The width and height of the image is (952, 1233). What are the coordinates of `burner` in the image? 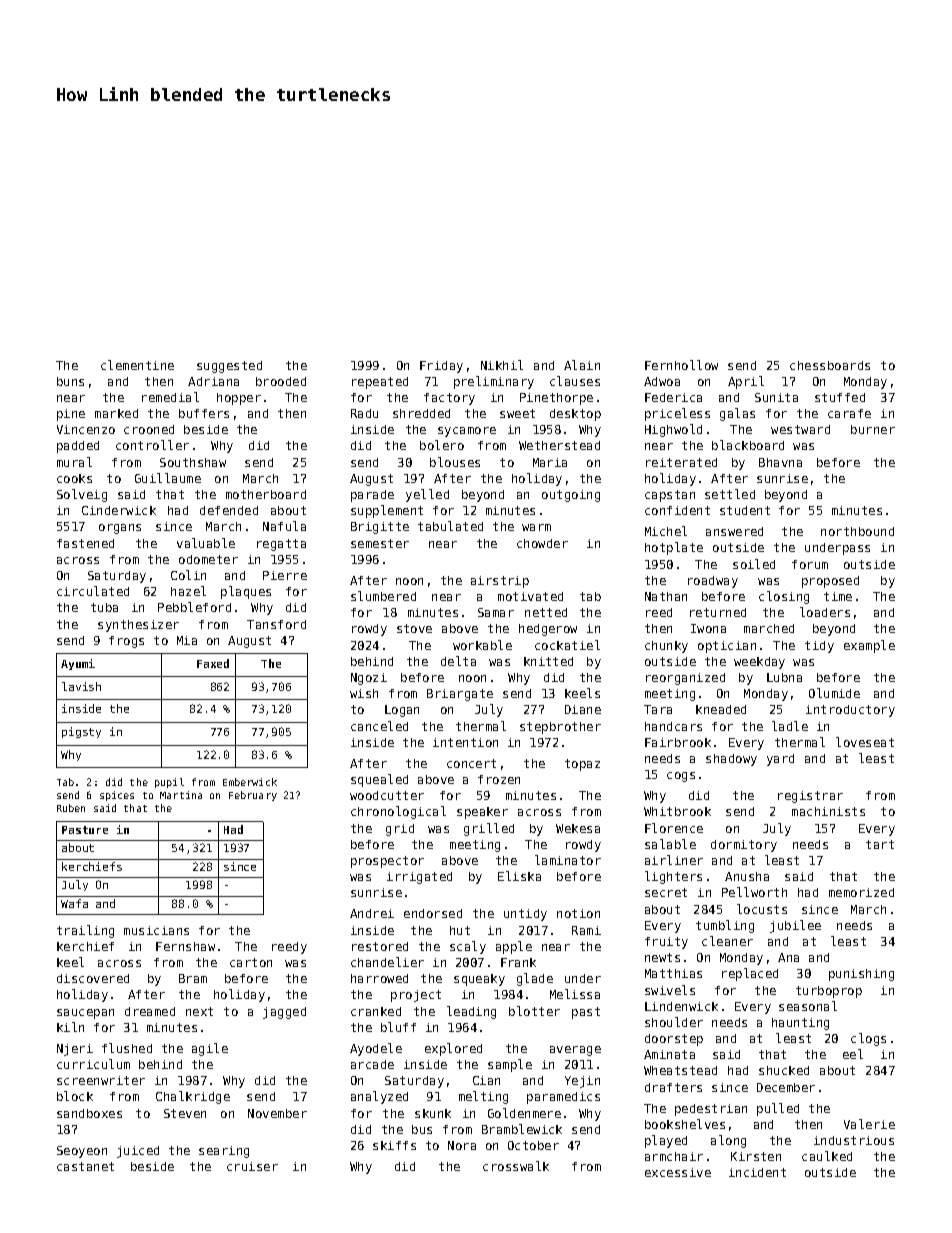 It's located at (873, 429).
